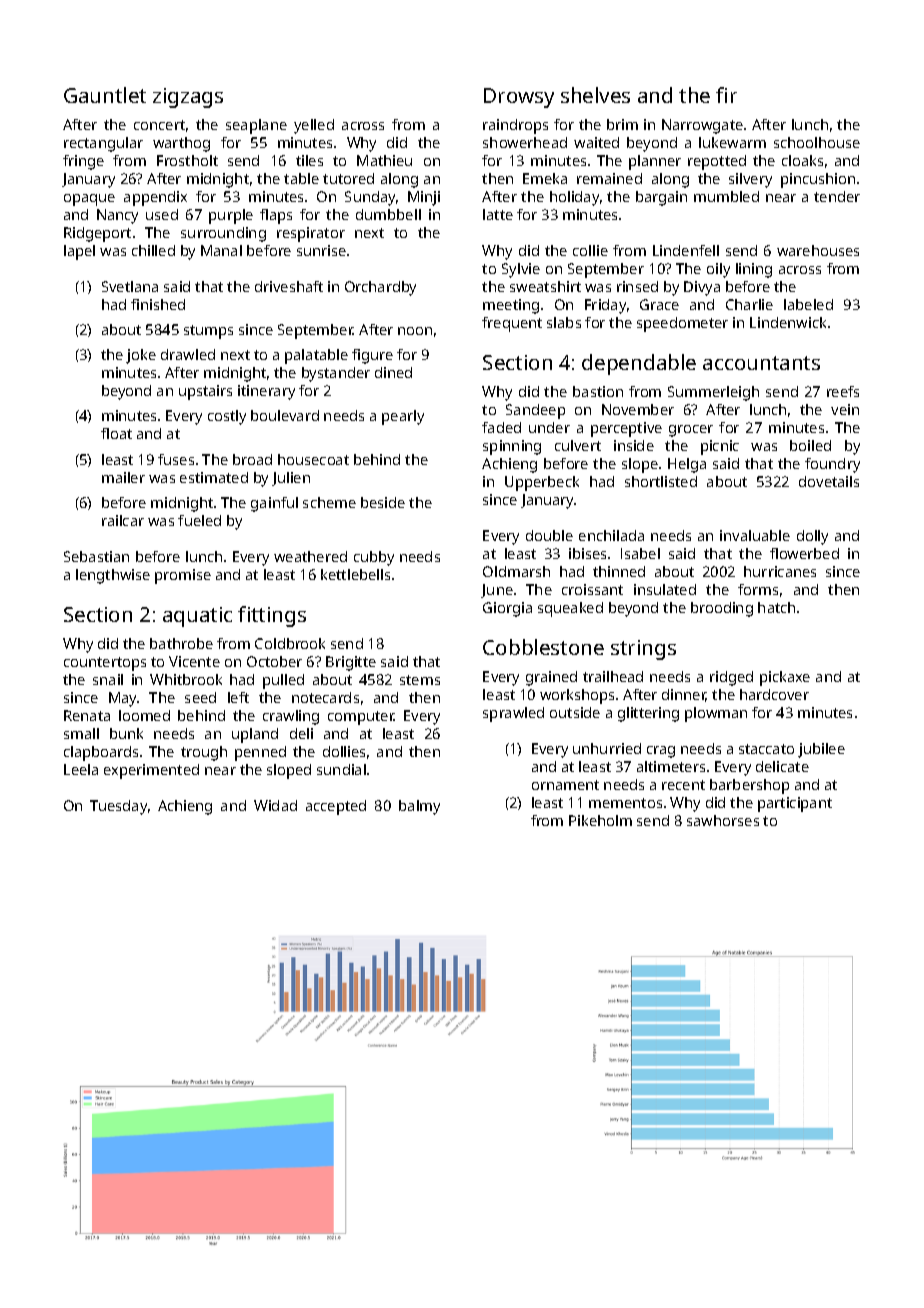 The image size is (924, 1308). Describe the element at coordinates (843, 391) in the screenshot. I see `reefs` at that location.
